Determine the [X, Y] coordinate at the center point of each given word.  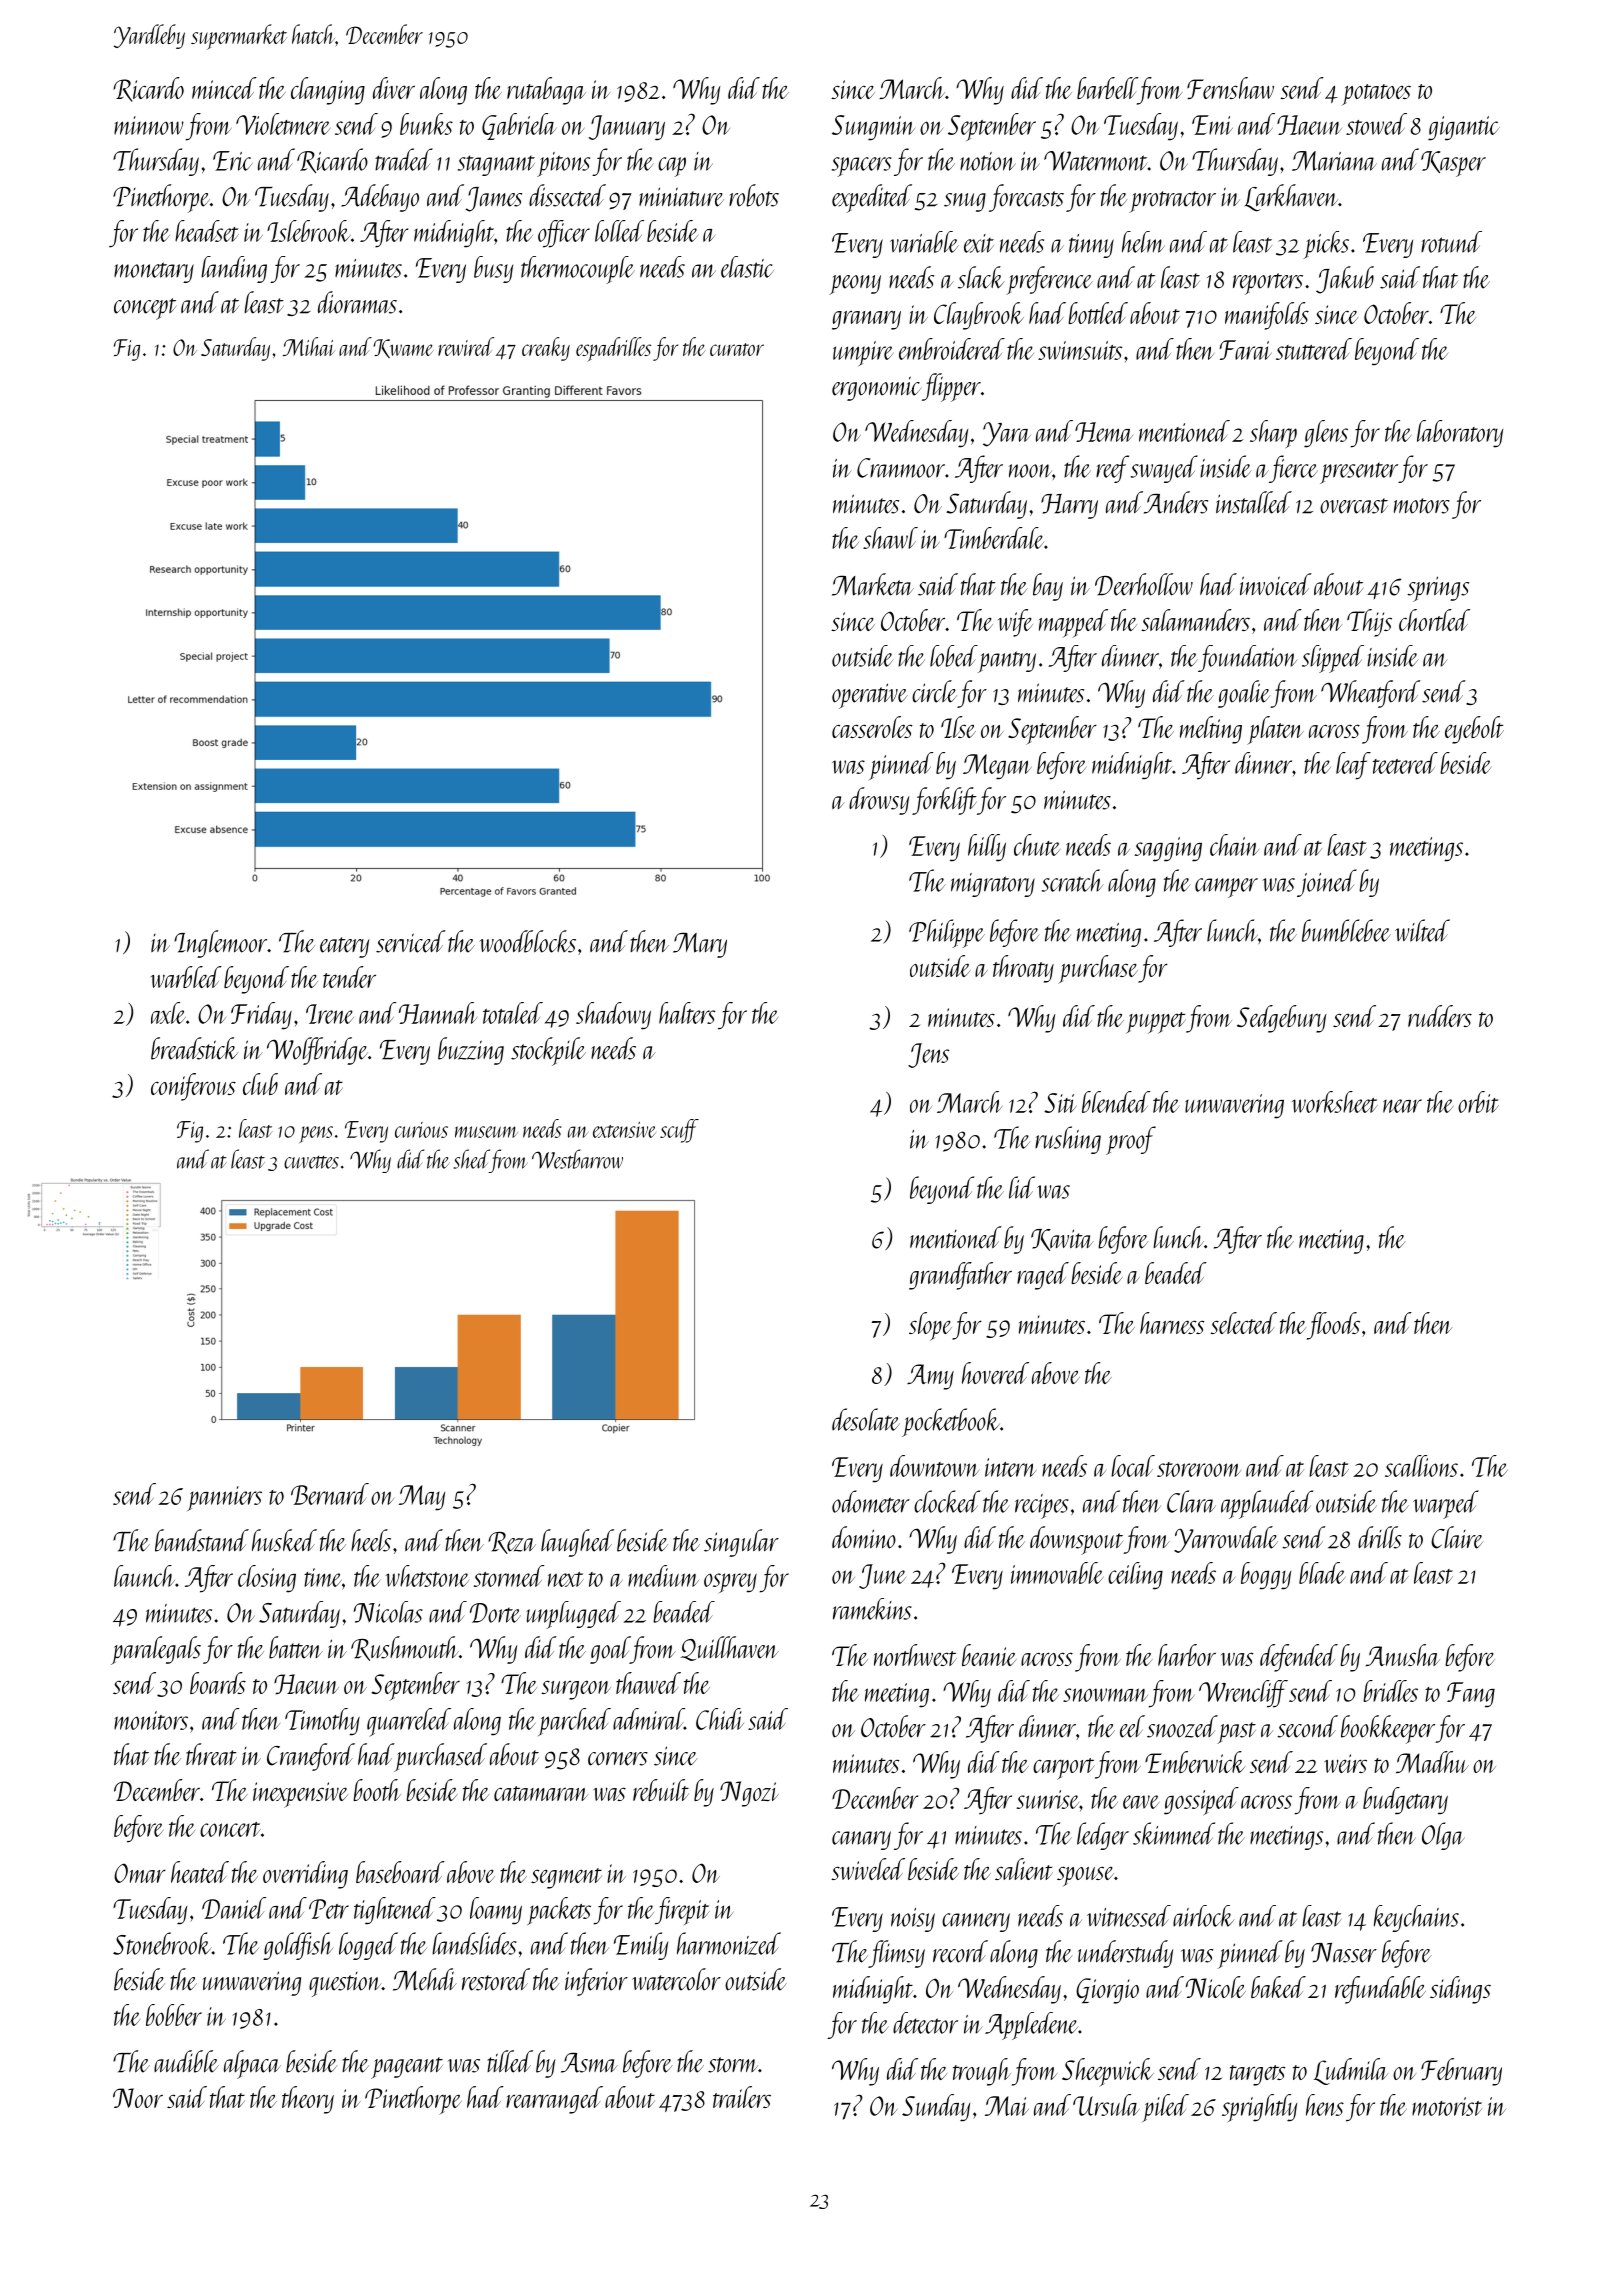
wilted [1422, 930]
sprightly [1259, 2108]
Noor [138, 2098]
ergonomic [877, 388]
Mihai [309, 346]
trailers [742, 2097]
